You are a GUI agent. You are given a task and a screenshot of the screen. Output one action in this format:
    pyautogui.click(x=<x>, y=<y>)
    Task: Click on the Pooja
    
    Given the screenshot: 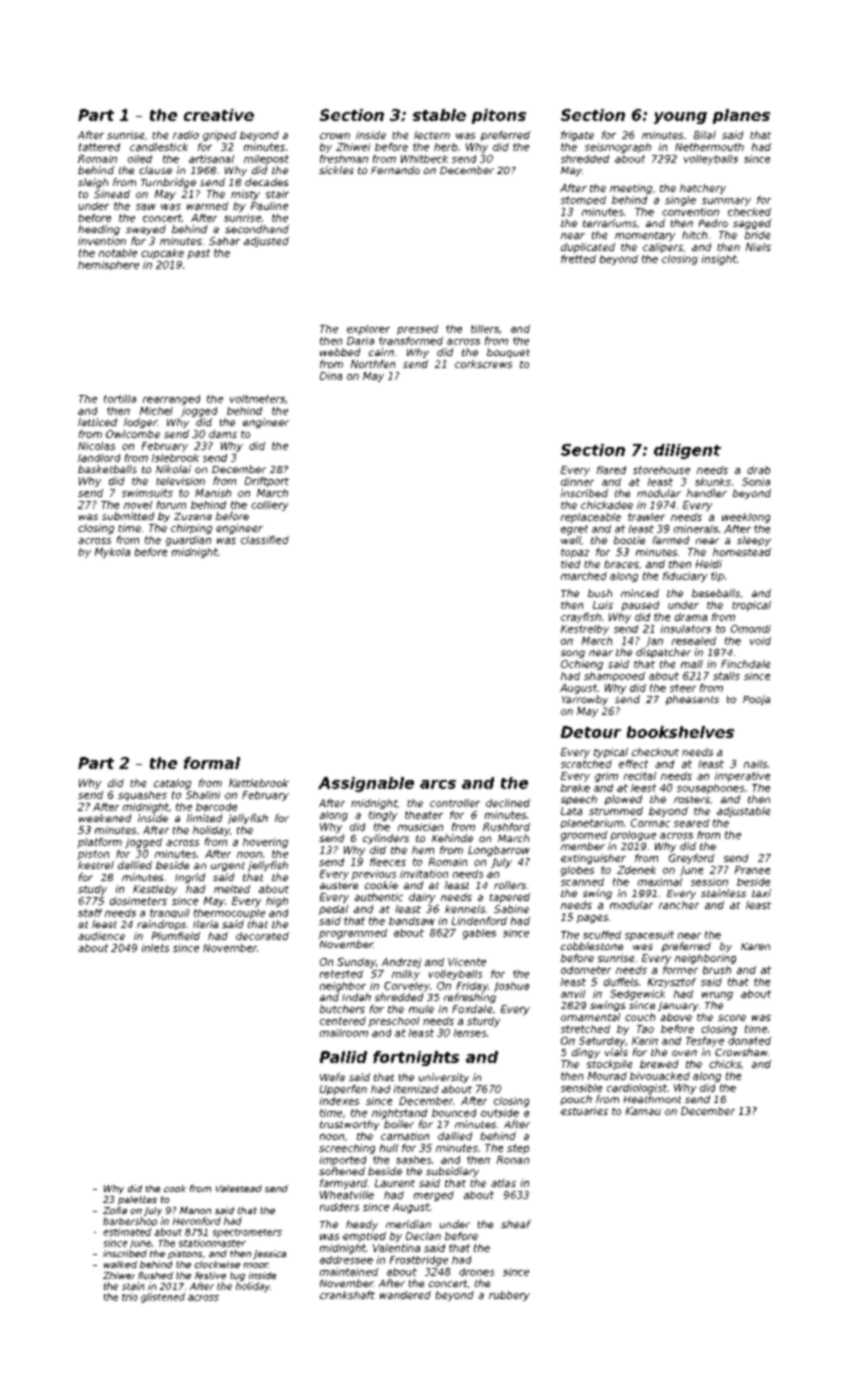 What is the action you would take?
    pyautogui.click(x=756, y=700)
